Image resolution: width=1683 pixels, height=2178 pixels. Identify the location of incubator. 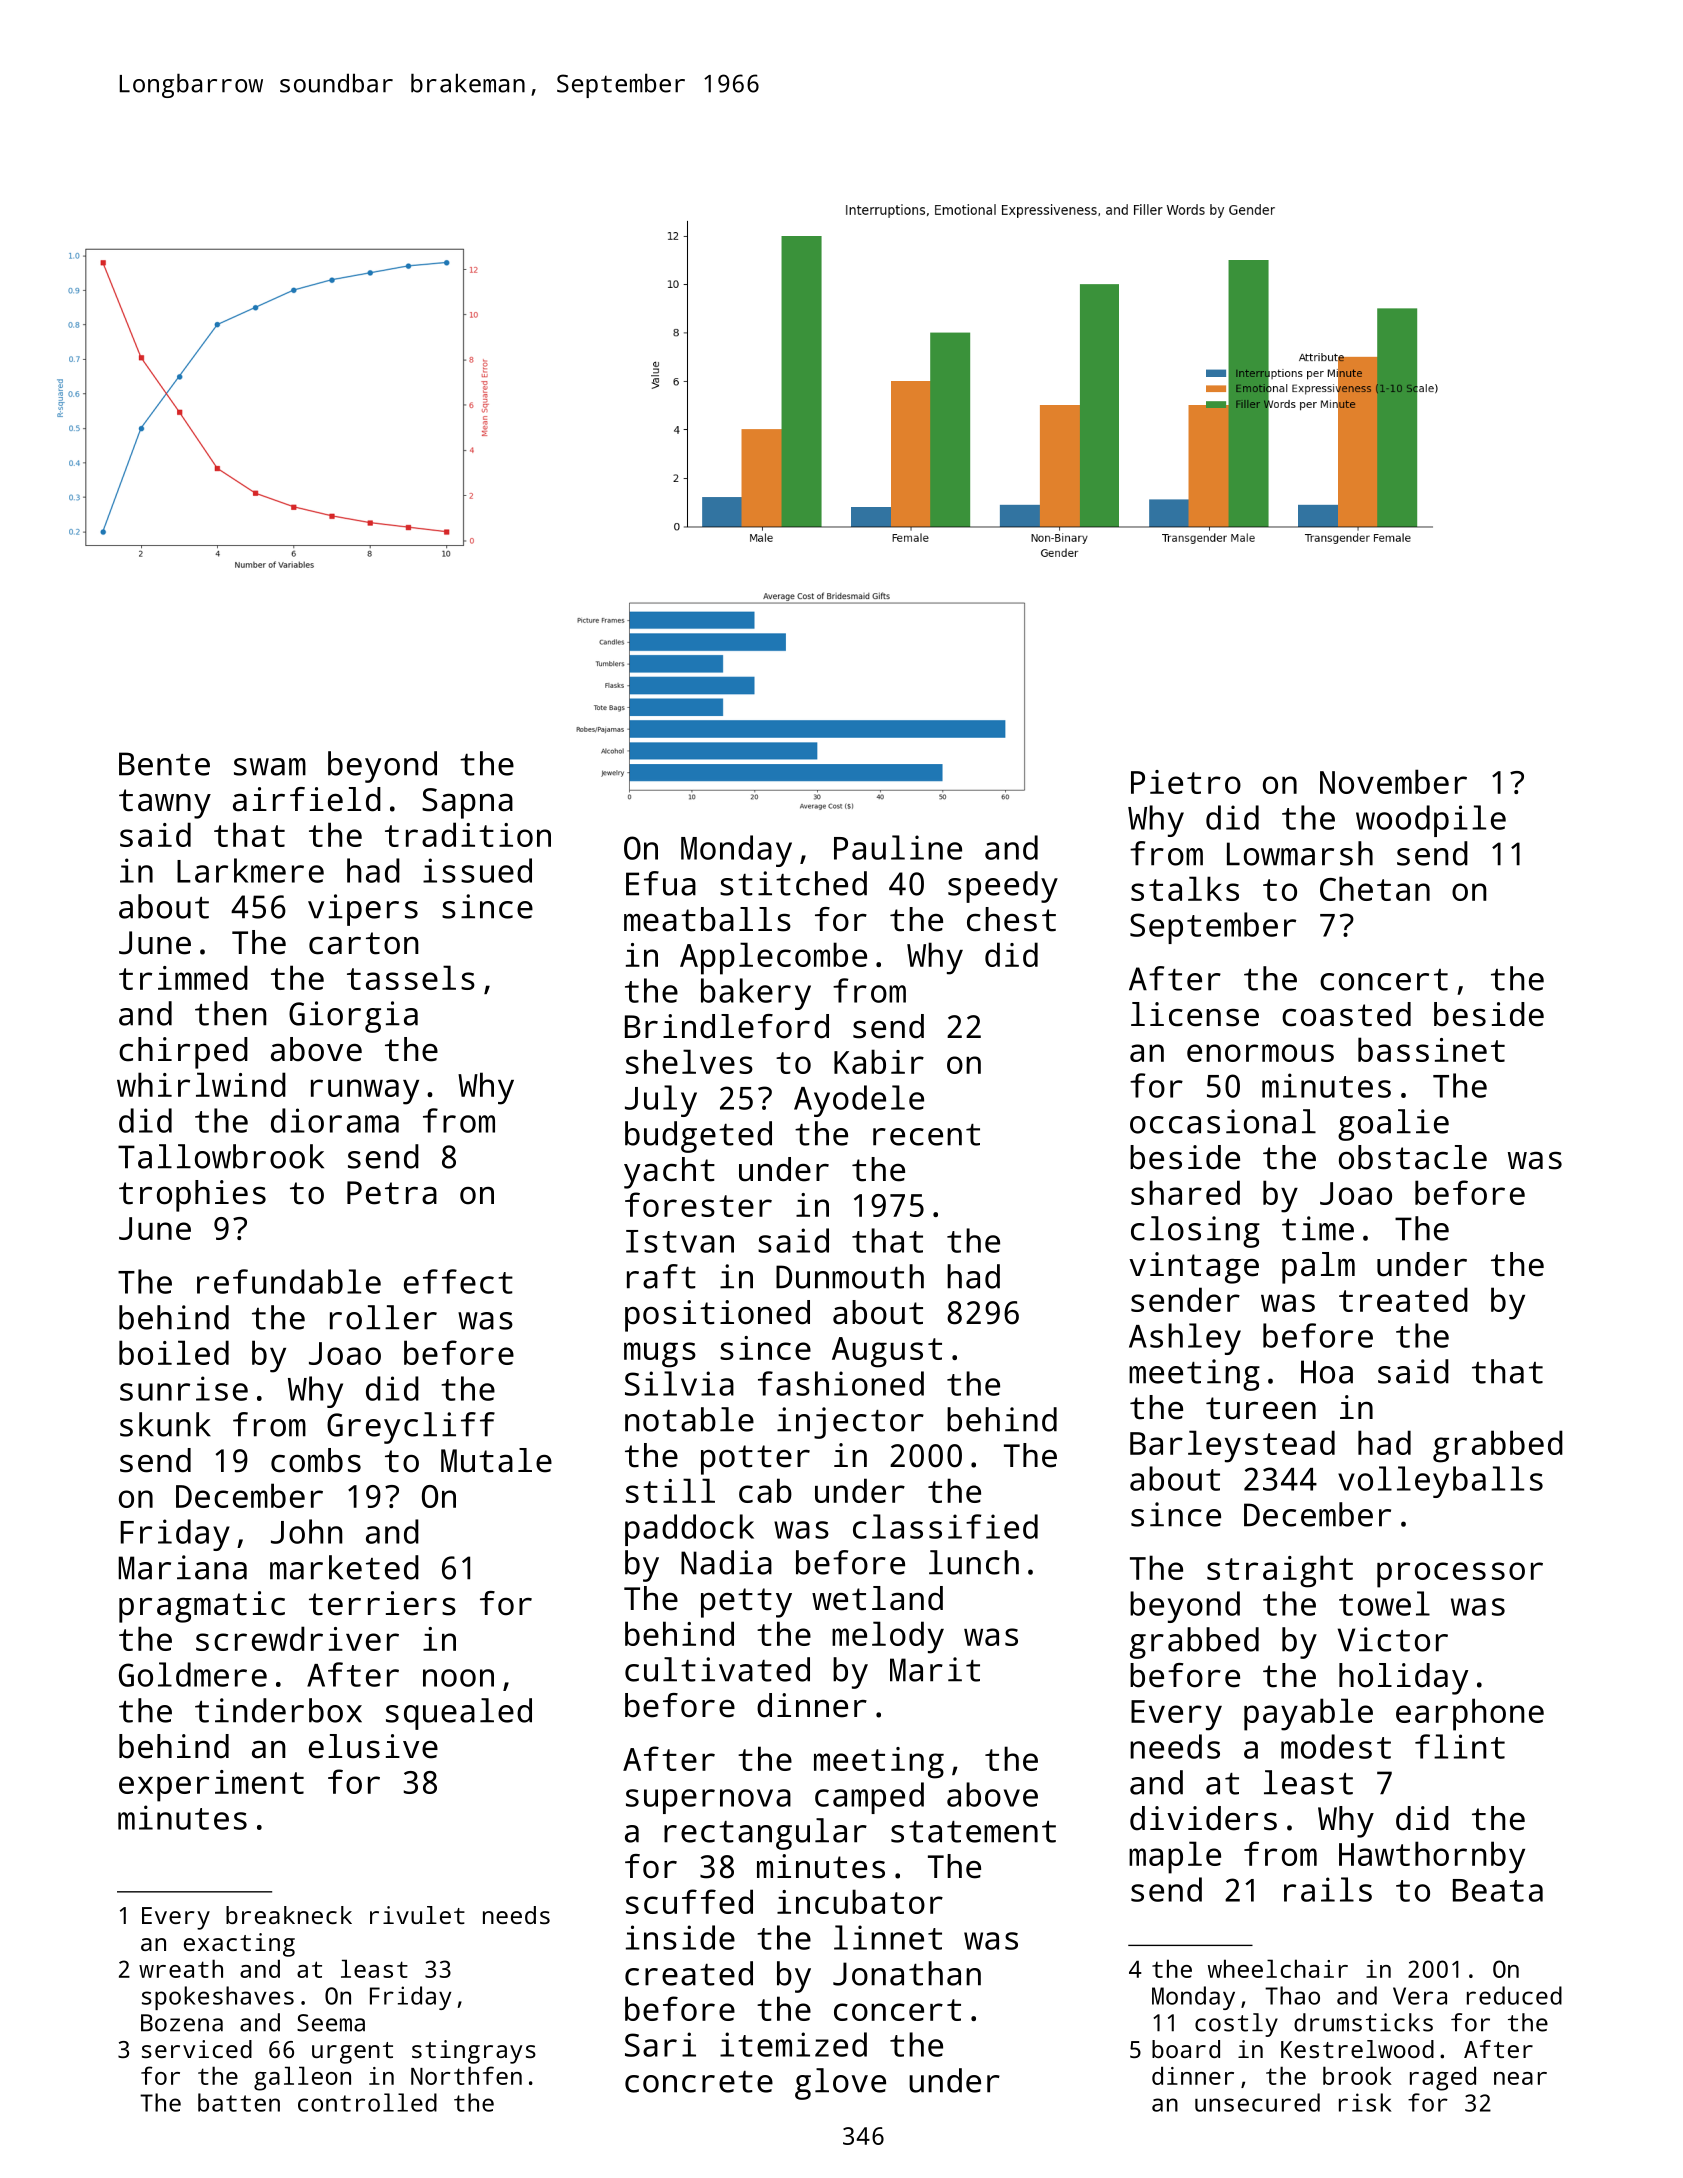
(860, 1901).
